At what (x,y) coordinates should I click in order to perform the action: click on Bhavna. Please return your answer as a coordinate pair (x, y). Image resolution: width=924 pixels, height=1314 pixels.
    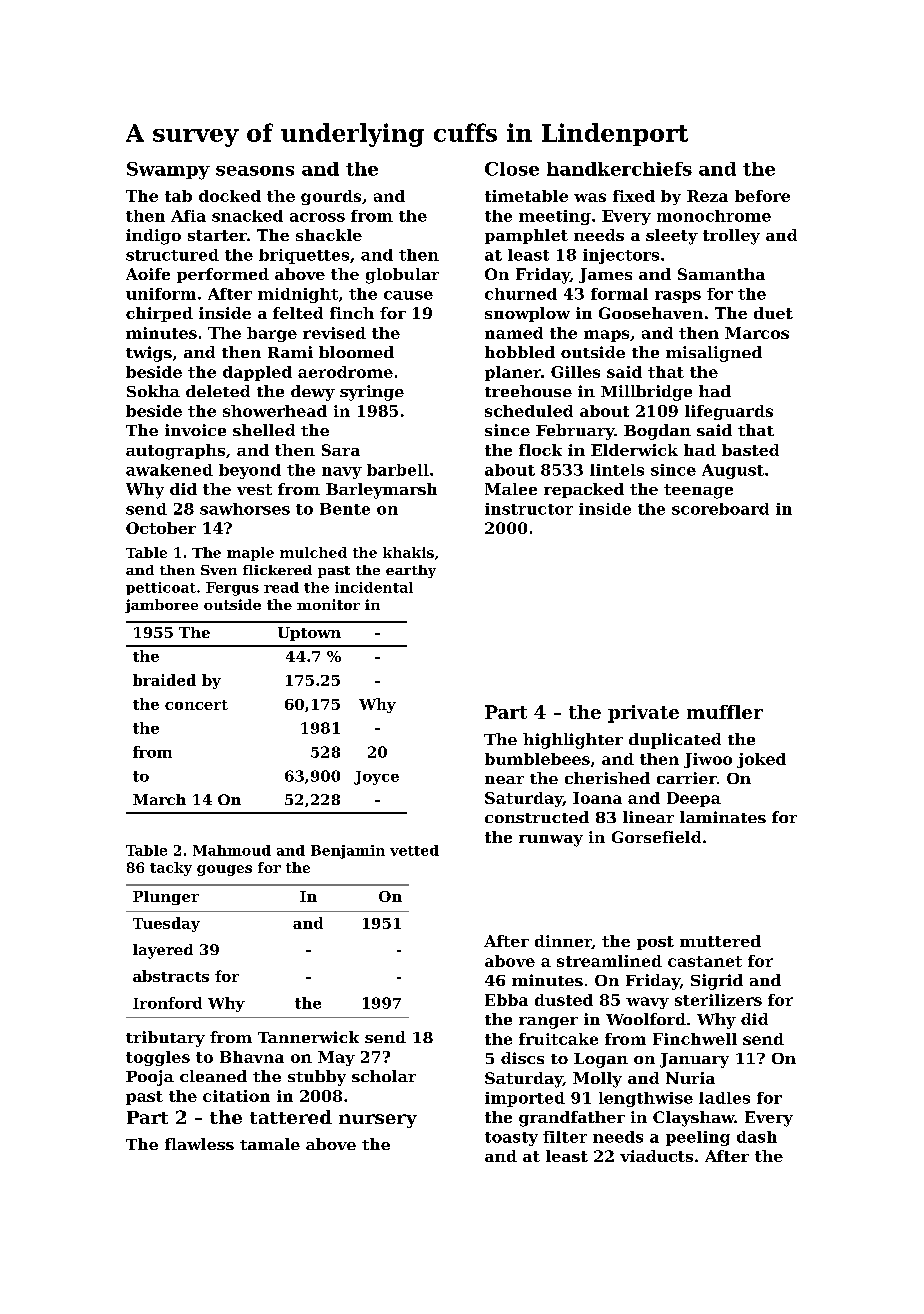
    Looking at the image, I should click on (252, 1057).
